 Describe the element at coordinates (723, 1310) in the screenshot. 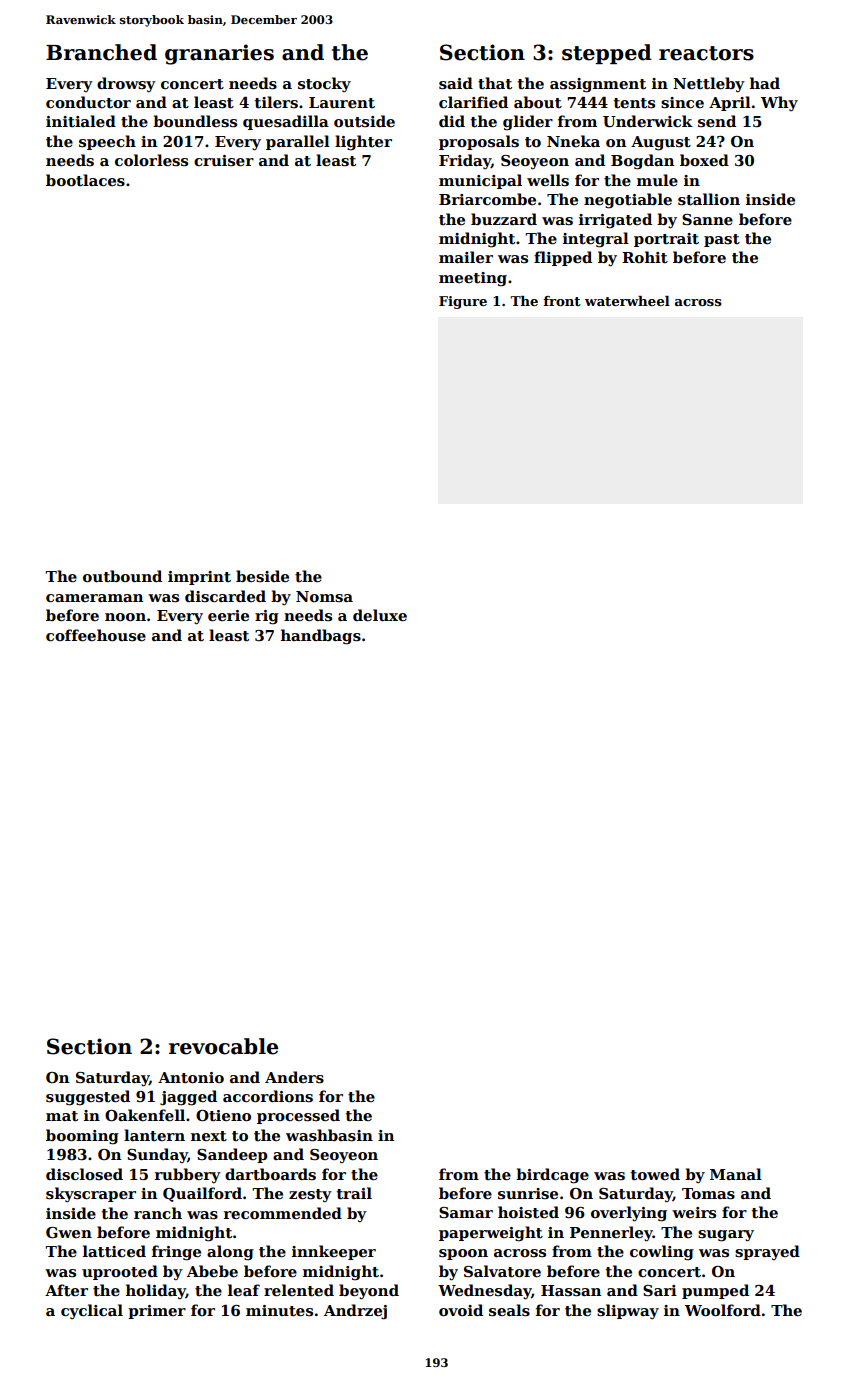

I see `Woolford` at that location.
